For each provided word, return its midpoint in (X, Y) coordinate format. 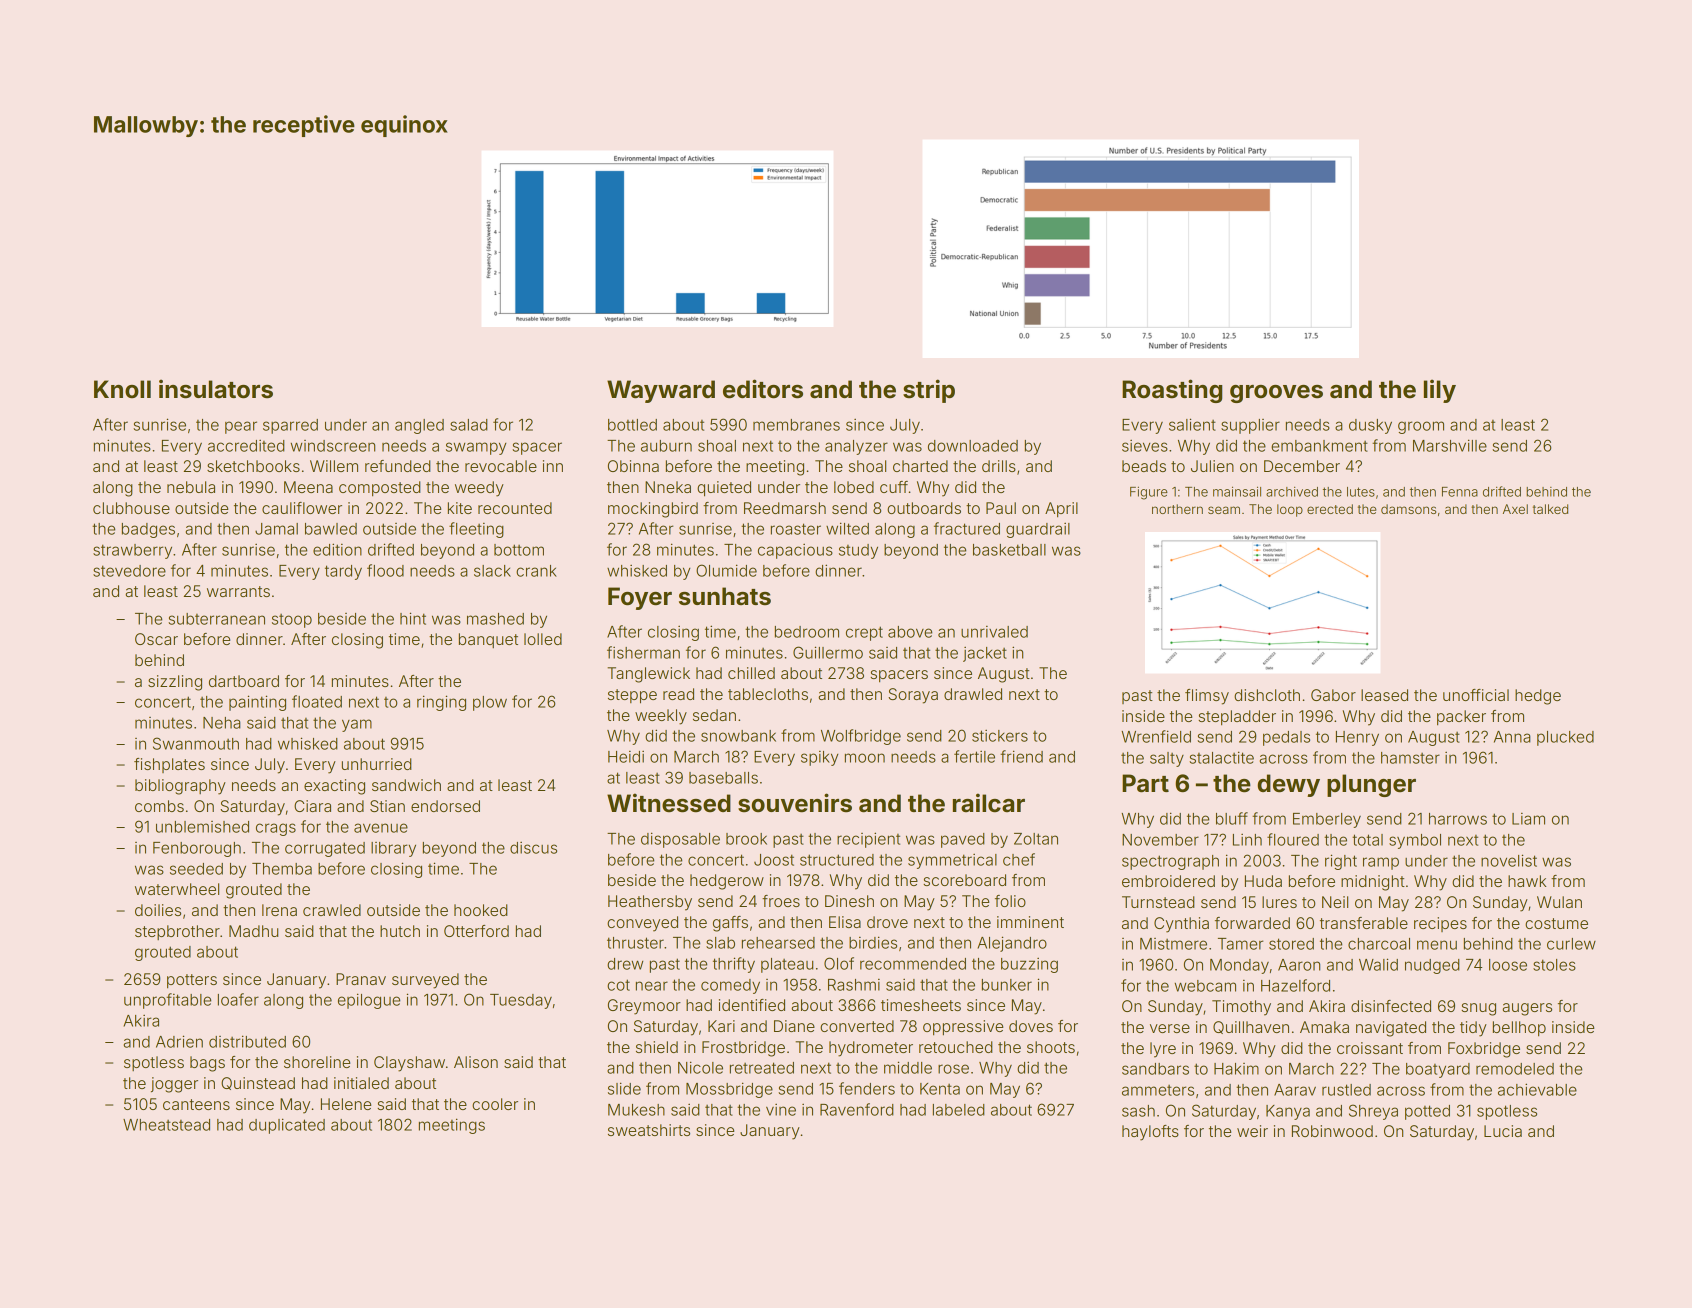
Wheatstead (166, 1125)
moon (865, 758)
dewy (1288, 785)
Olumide (726, 570)
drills (999, 466)
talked (1550, 509)
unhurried (377, 764)
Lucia (1503, 1131)
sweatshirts (649, 1130)
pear (241, 427)
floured (1293, 839)
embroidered (1168, 881)
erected (1330, 509)
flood (385, 570)
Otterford (476, 931)
